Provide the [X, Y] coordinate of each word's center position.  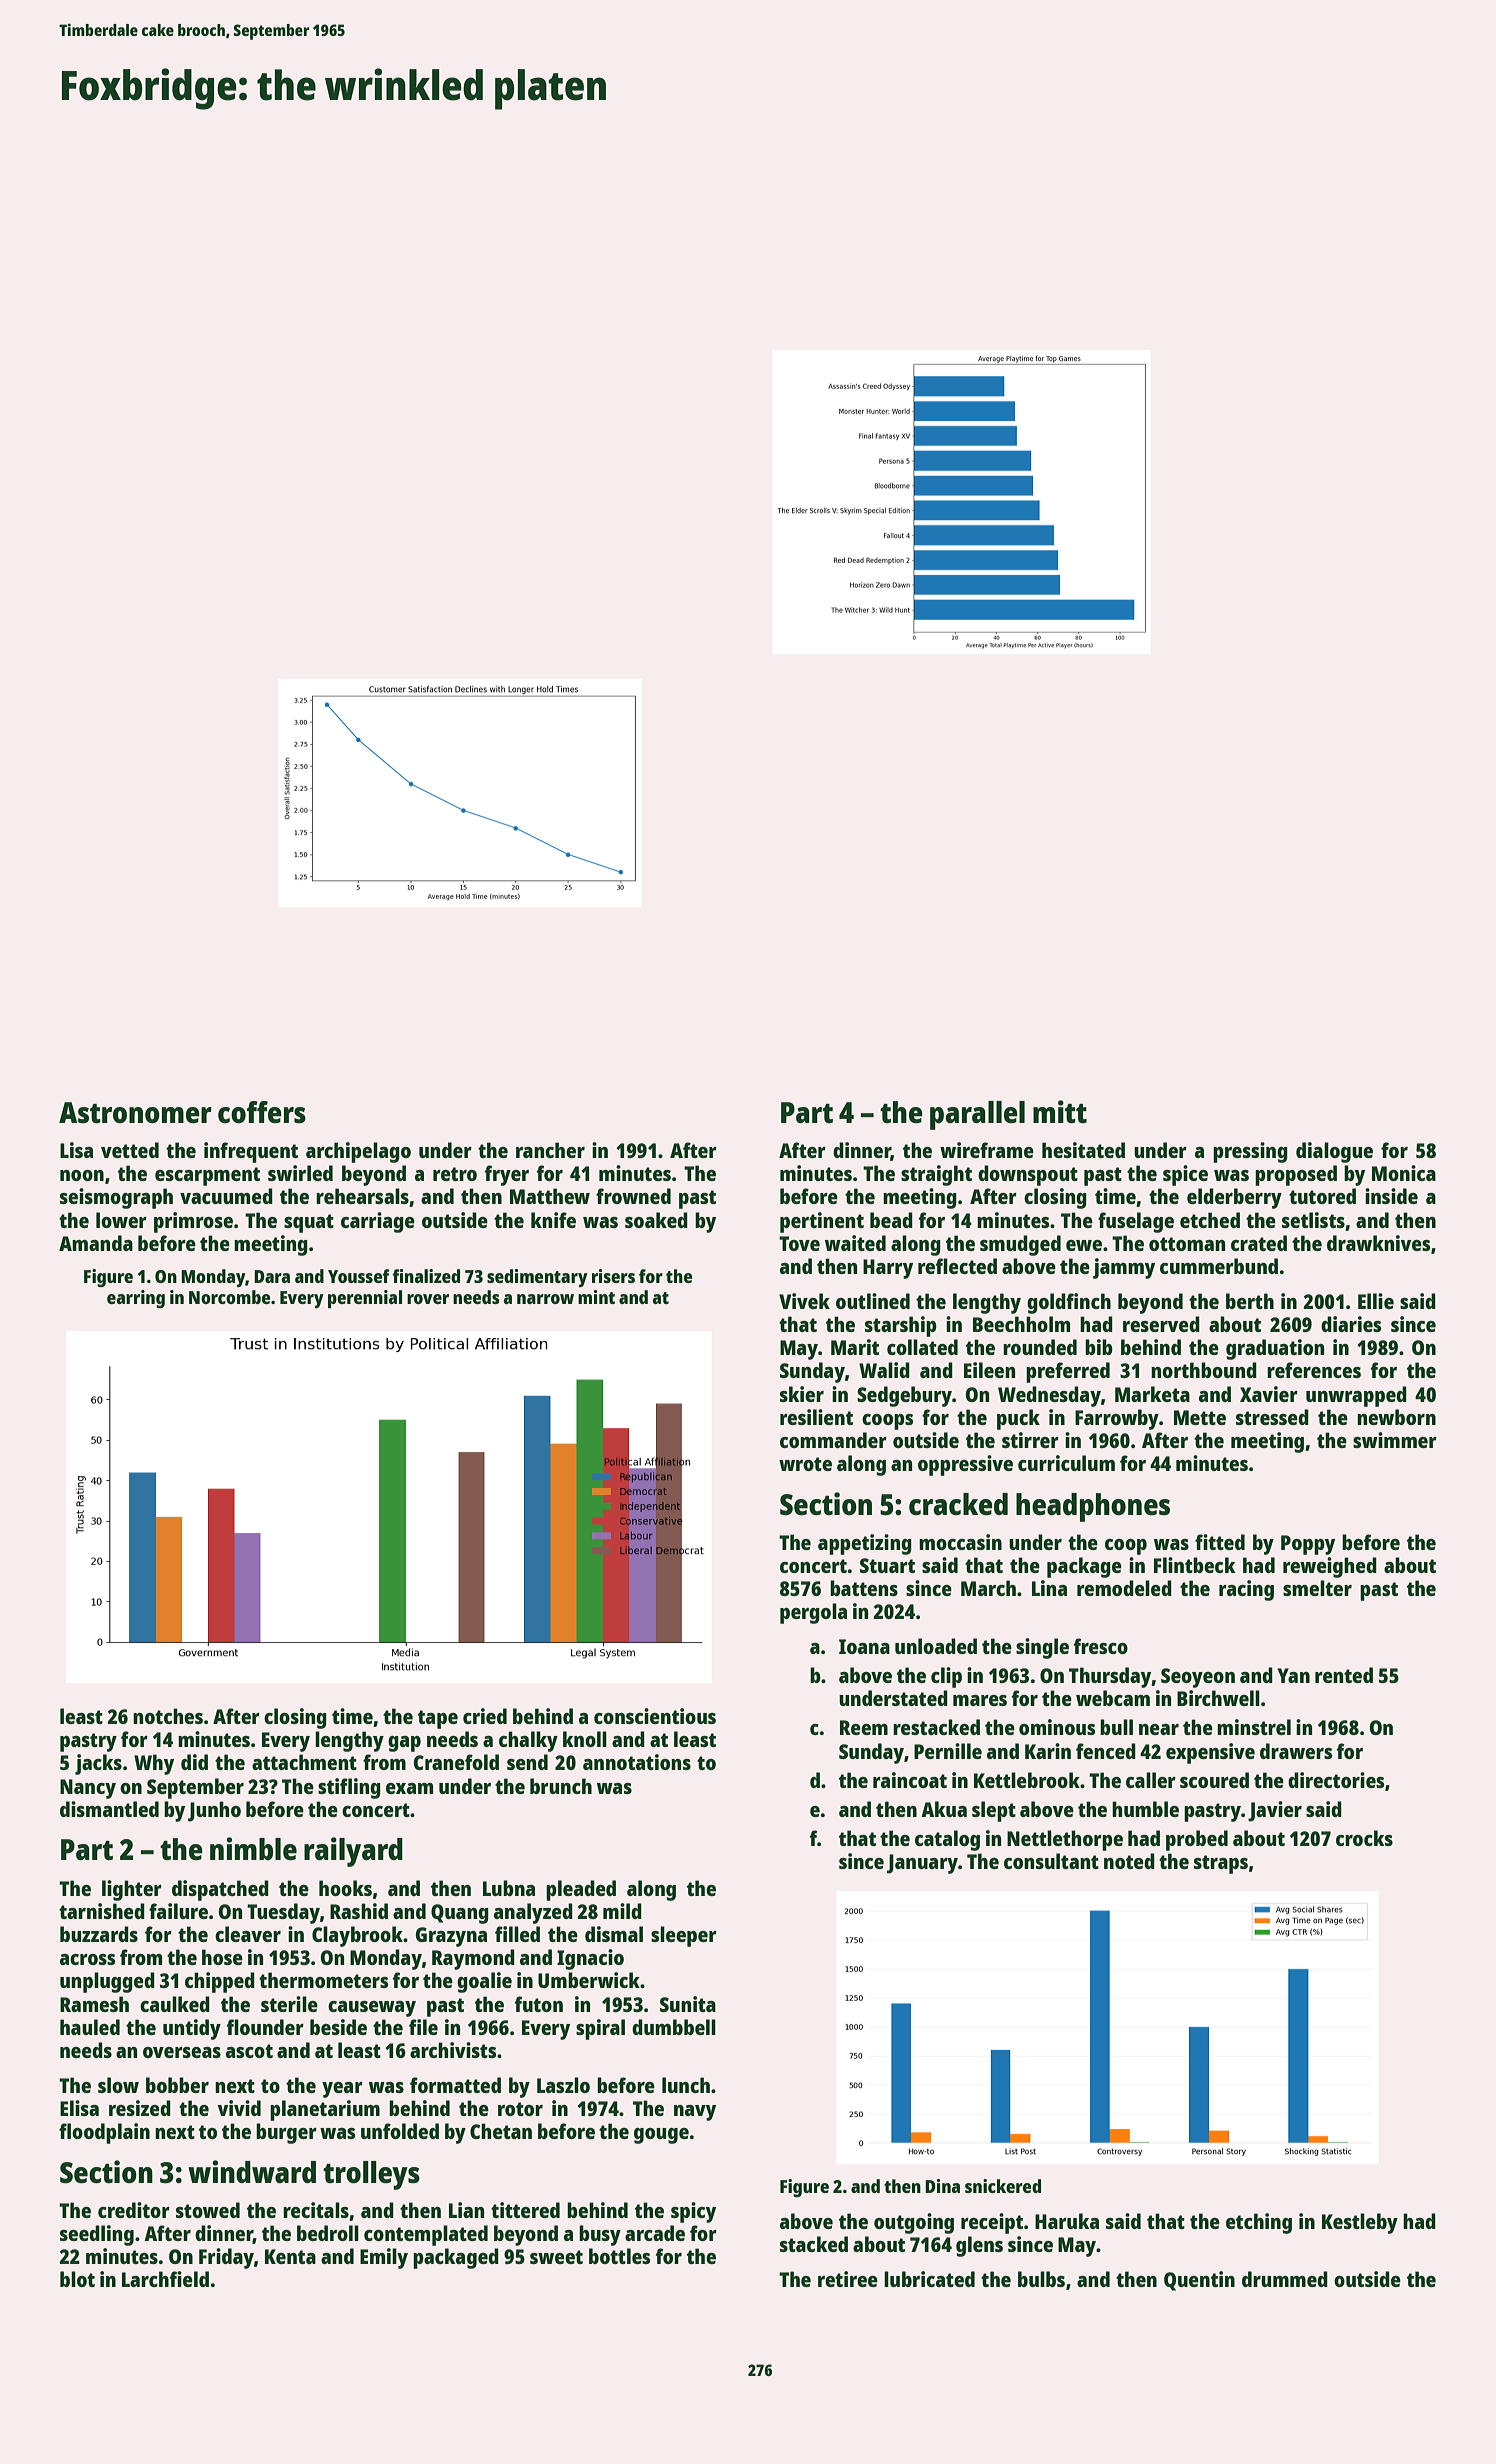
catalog [947, 1840]
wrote [805, 1464]
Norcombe [229, 1297]
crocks [1364, 1838]
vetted [130, 1150]
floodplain [104, 2133]
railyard [353, 1852]
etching [1259, 2223]
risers [613, 1276]
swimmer [1395, 1440]
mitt [1060, 1111]
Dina [942, 2186]
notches [168, 1716]
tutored [1322, 1196]
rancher [550, 1150]
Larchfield [165, 2279]
